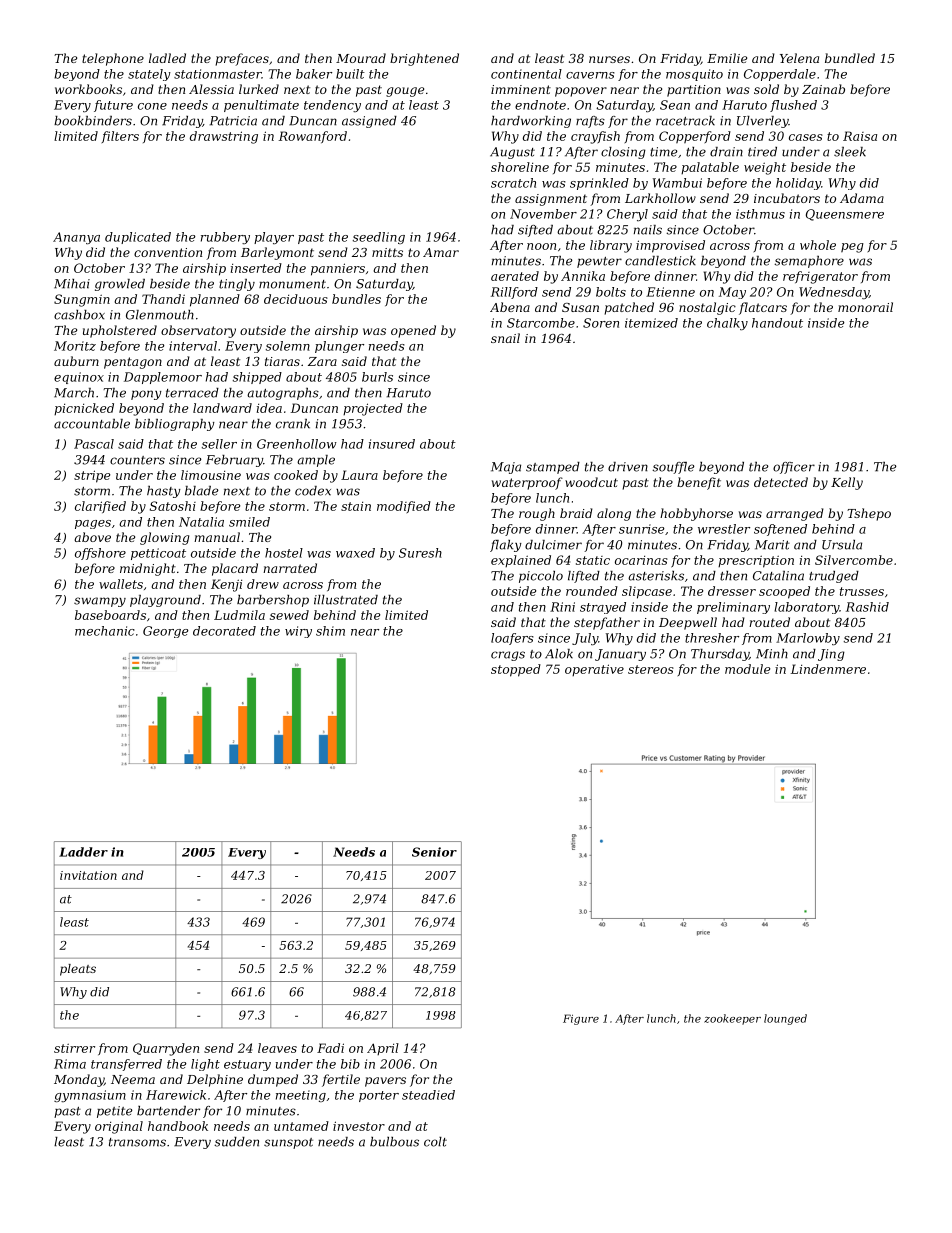 The width and height of the screenshot is (952, 1233). I want to click on Senior, so click(434, 852).
